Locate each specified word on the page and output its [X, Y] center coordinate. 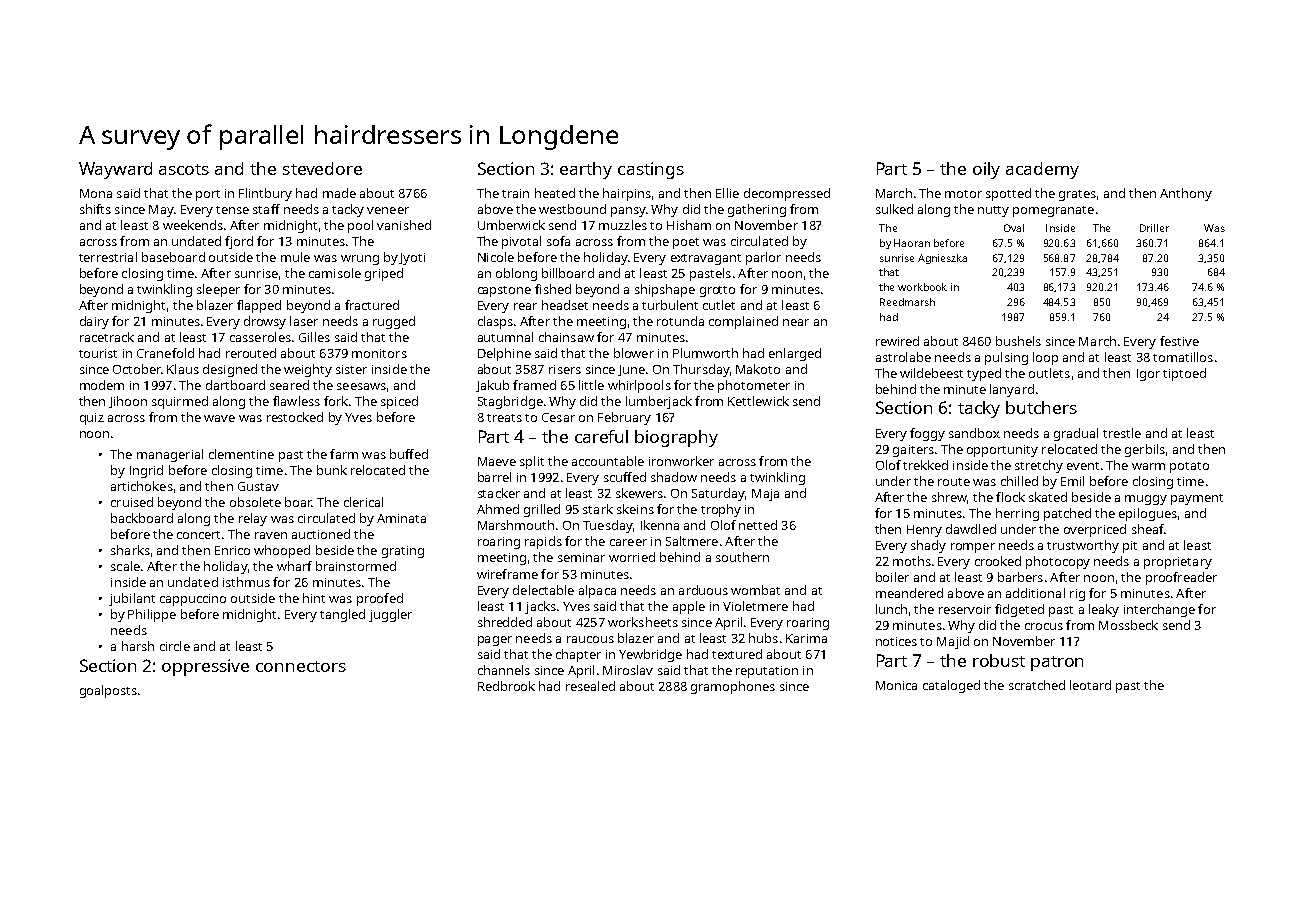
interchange [1159, 610]
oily [986, 170]
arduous [703, 590]
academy [1042, 170]
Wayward [115, 170]
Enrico [232, 550]
